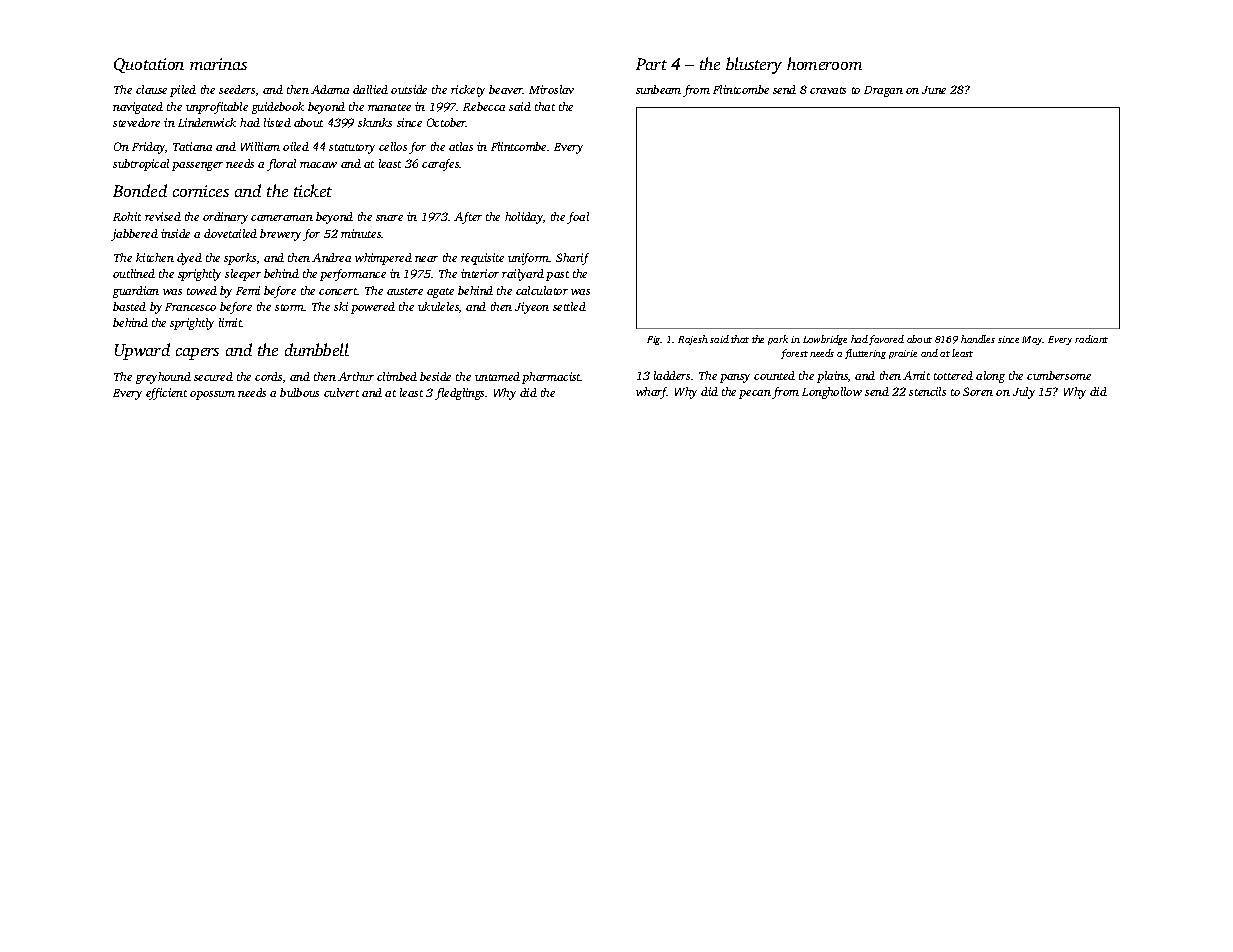  What do you see at coordinates (1032, 340) in the screenshot?
I see `May` at bounding box center [1032, 340].
